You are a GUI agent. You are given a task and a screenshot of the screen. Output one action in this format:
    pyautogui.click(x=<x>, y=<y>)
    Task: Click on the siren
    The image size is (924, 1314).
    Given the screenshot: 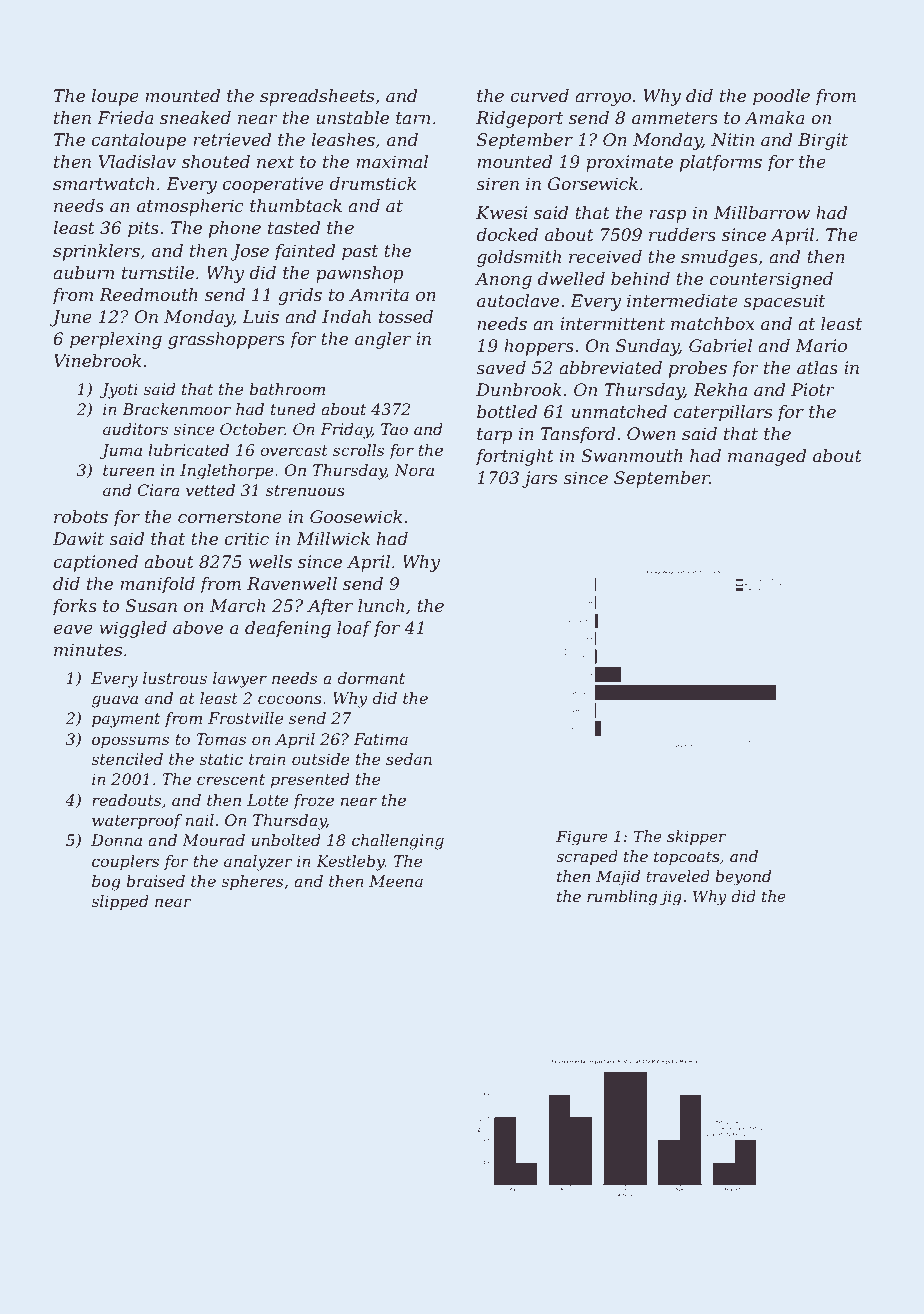 What is the action you would take?
    pyautogui.click(x=497, y=184)
